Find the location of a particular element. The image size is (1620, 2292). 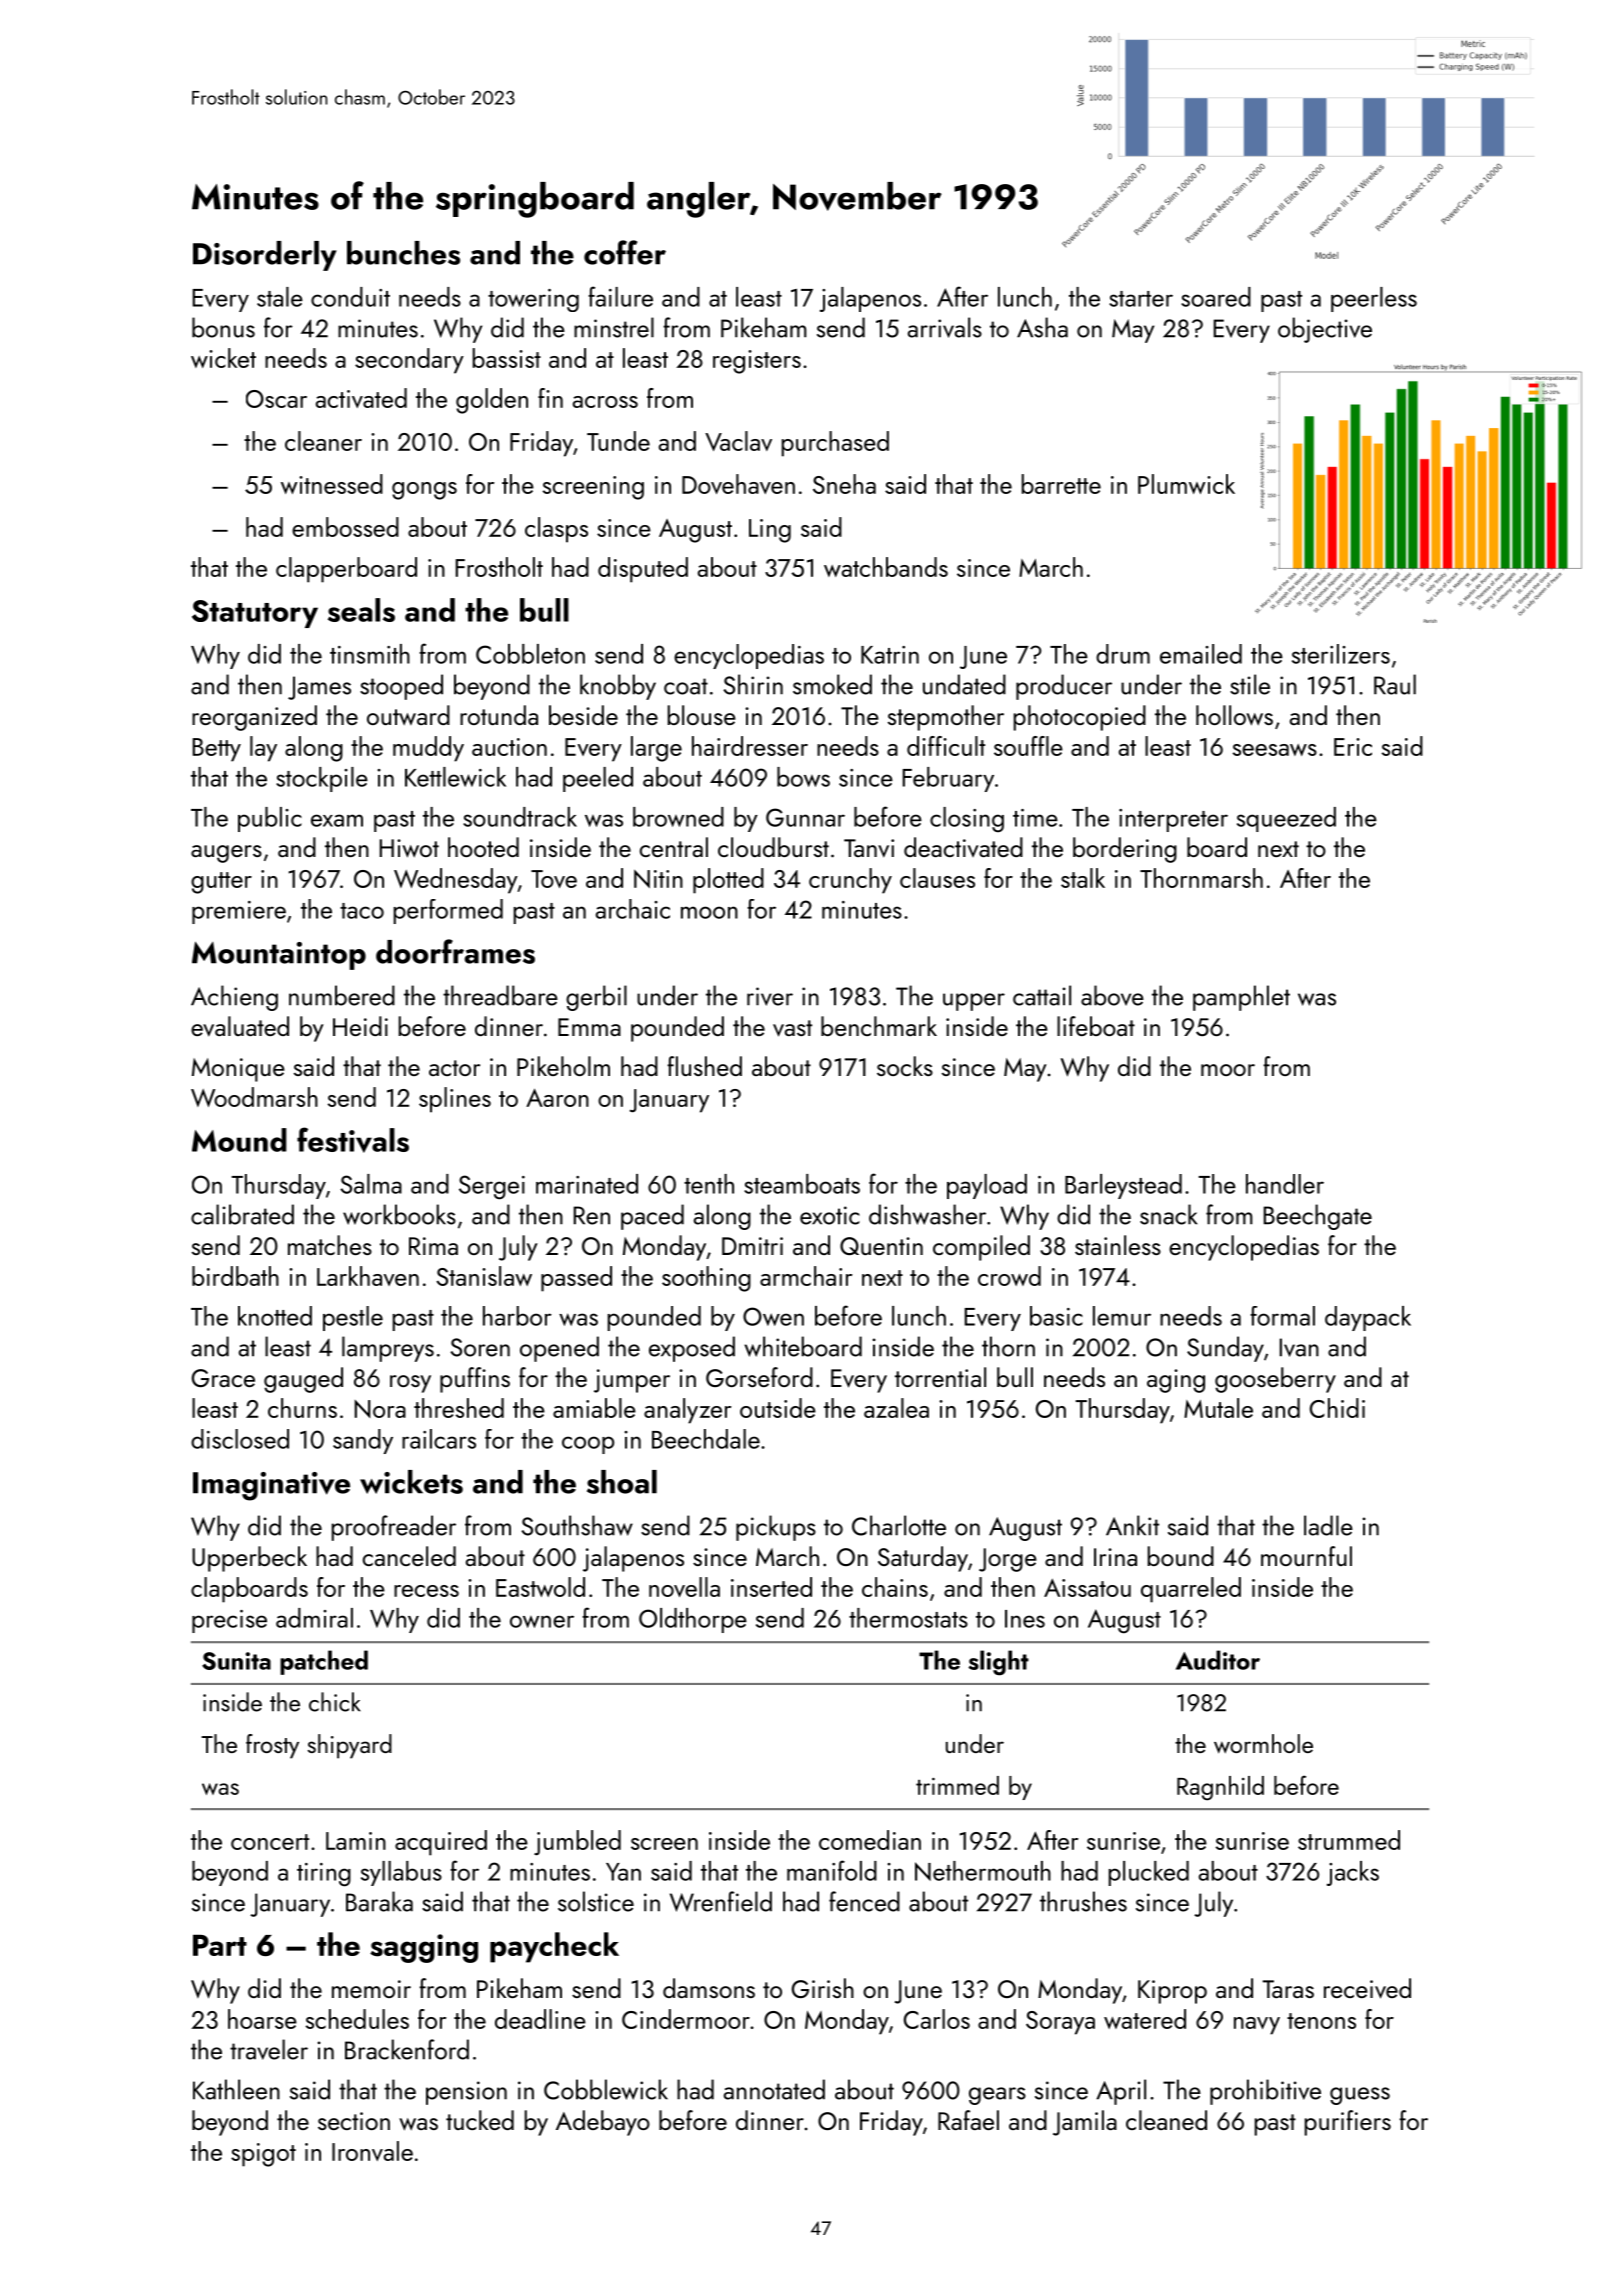

purifiers is located at coordinates (1348, 2123).
